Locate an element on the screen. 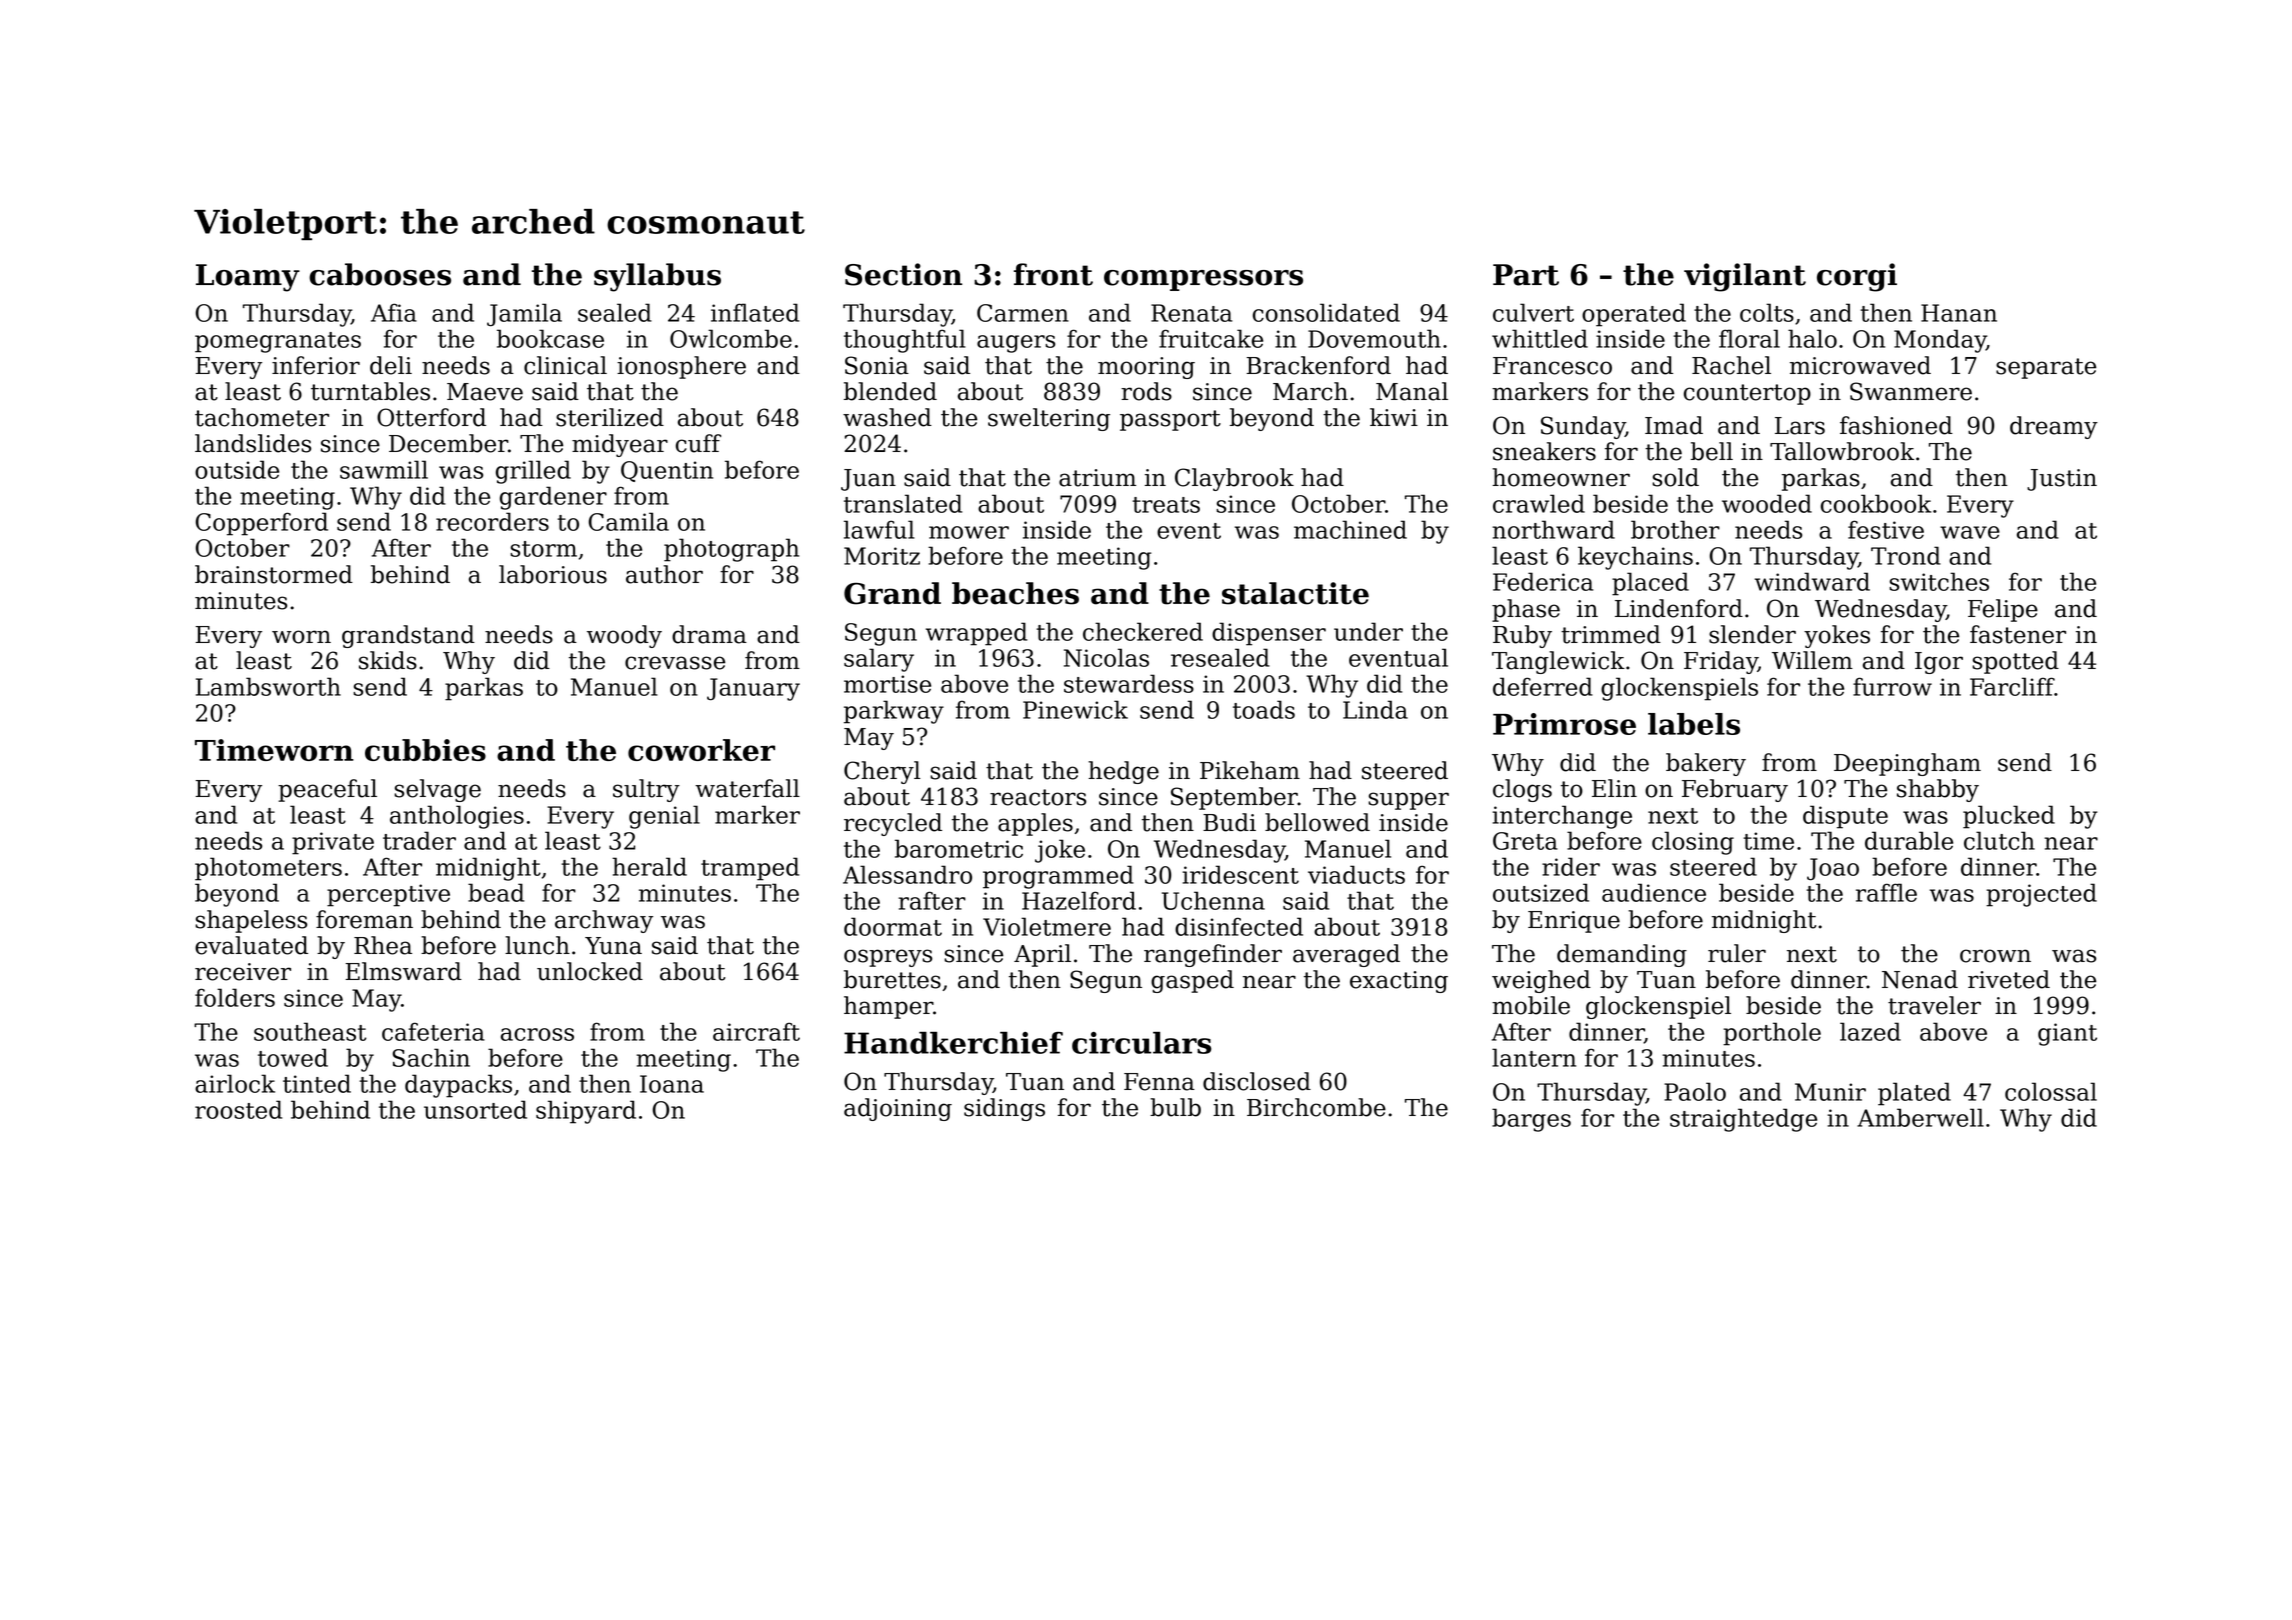 The width and height of the screenshot is (2292, 1620). roosted is located at coordinates (238, 1109).
